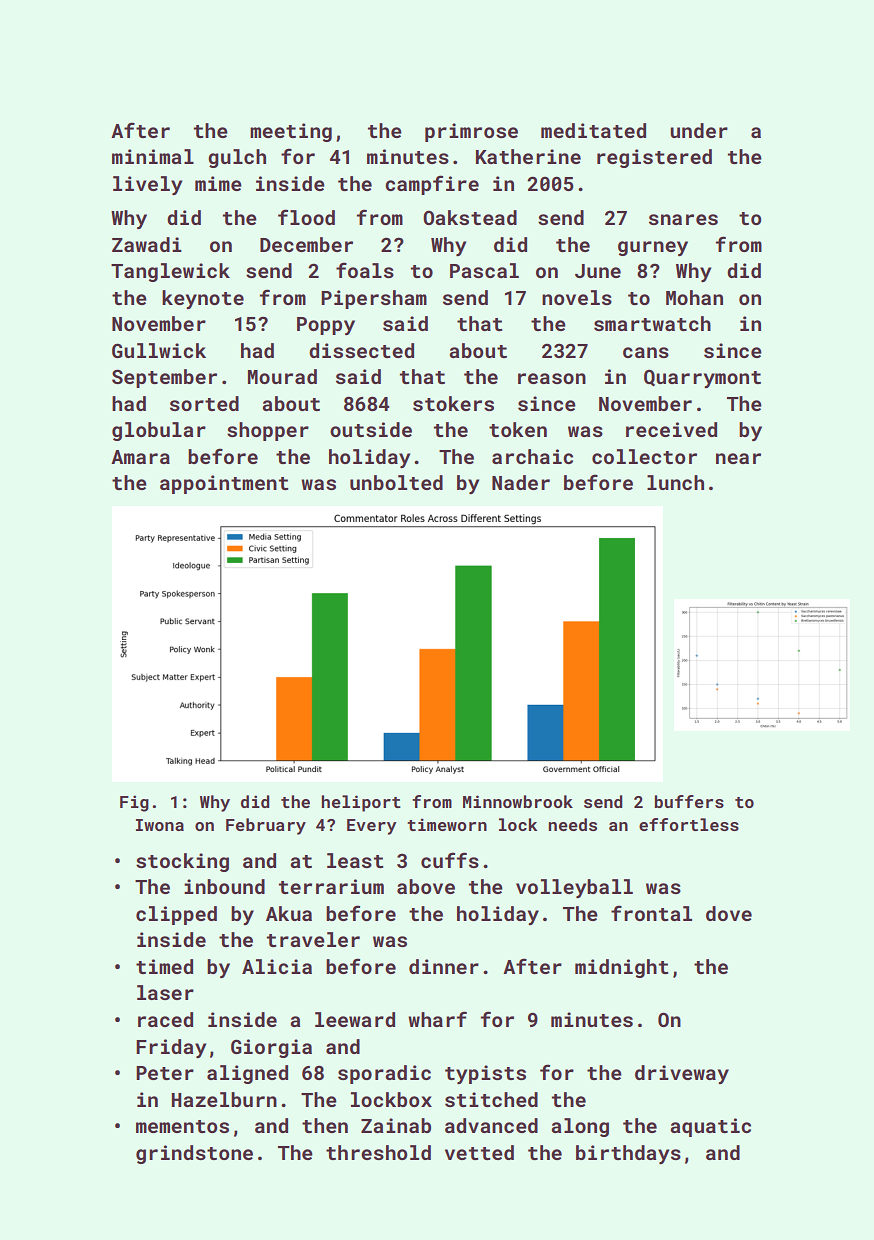 This page has height=1240, width=874. Describe the element at coordinates (471, 132) in the page. I see `primrose` at that location.
